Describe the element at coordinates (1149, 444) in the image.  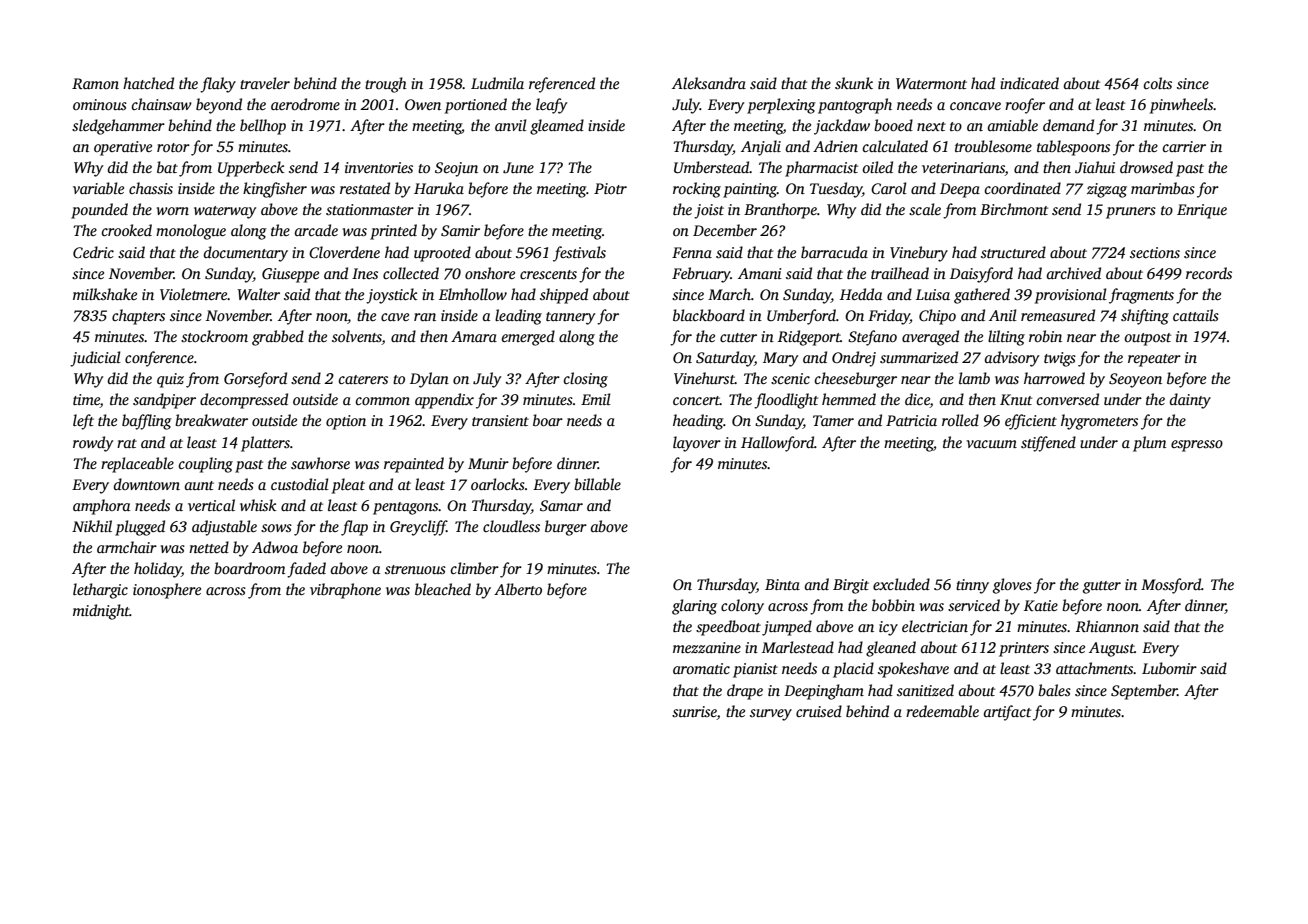
I see `plum` at that location.
